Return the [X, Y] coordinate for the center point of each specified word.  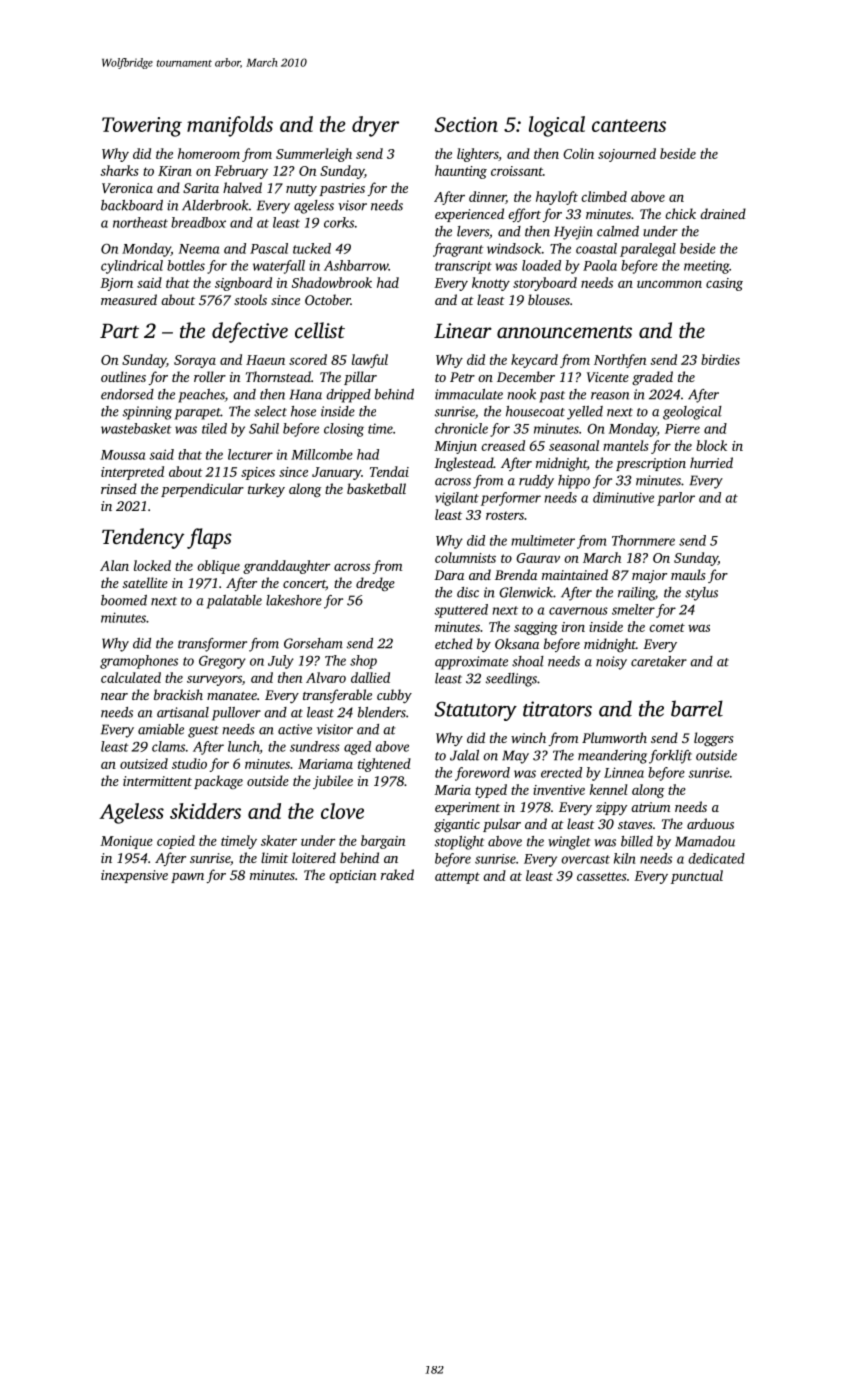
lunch [244, 747]
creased [503, 445]
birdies [720, 359]
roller [210, 376]
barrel [697, 708]
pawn [187, 878]
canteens [629, 125]
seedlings [511, 680]
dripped [348, 396]
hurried [711, 462]
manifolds [230, 126]
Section [466, 124]
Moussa [123, 455]
